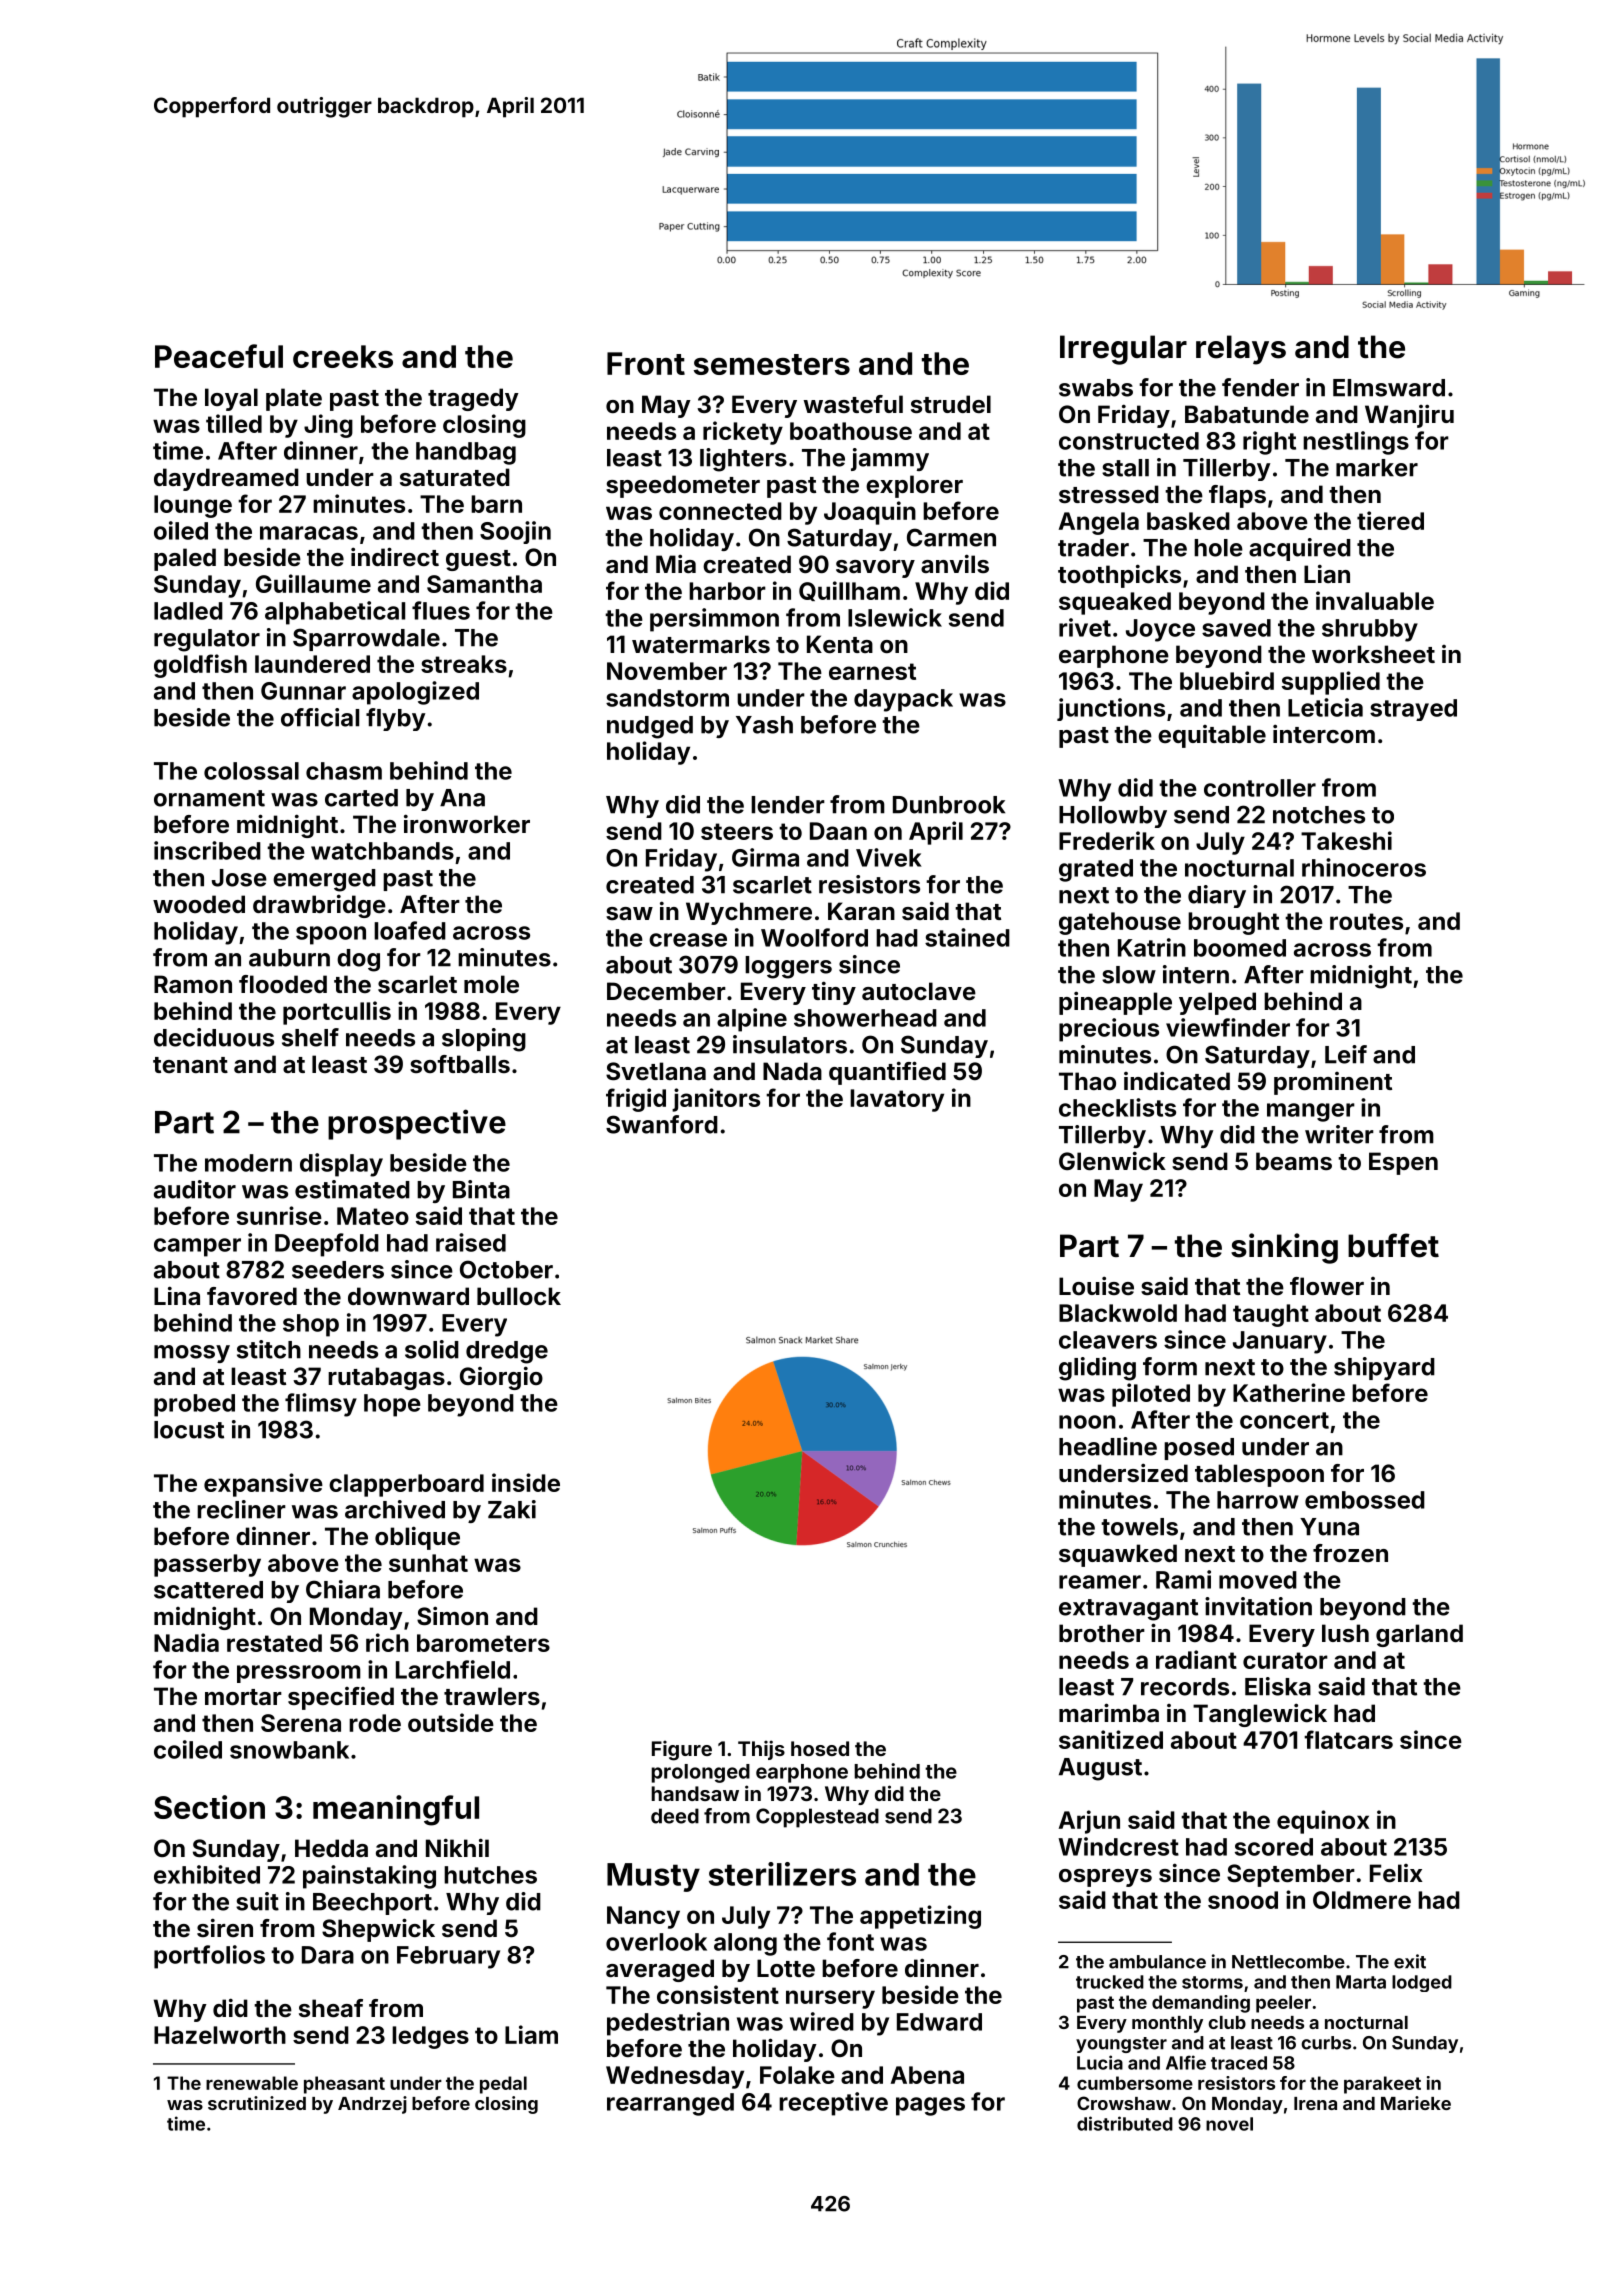  Describe the element at coordinates (772, 364) in the page. I see `semesters` at that location.
